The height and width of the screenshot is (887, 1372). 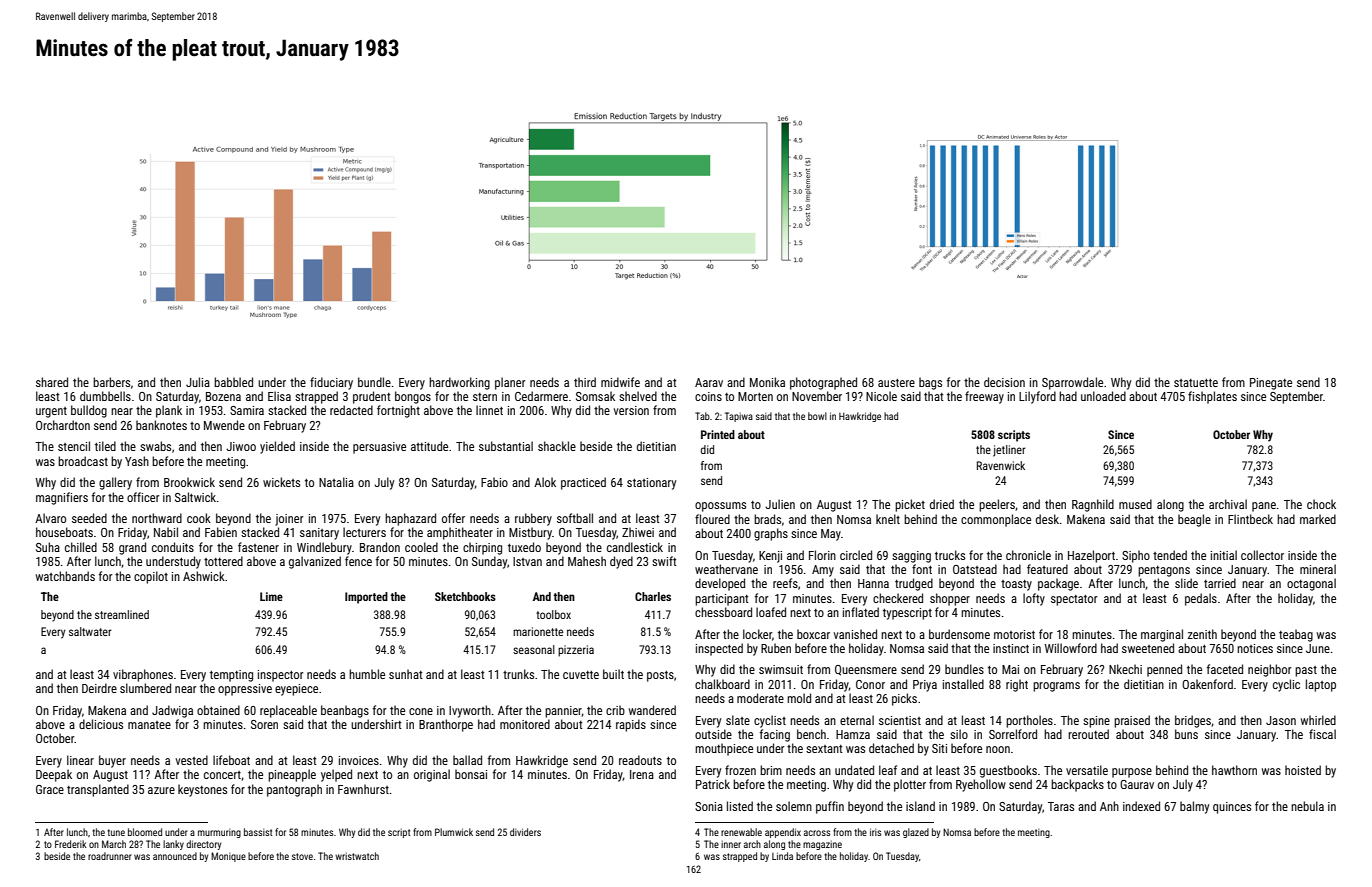 What do you see at coordinates (1164, 571) in the screenshot?
I see `pentagons` at bounding box center [1164, 571].
